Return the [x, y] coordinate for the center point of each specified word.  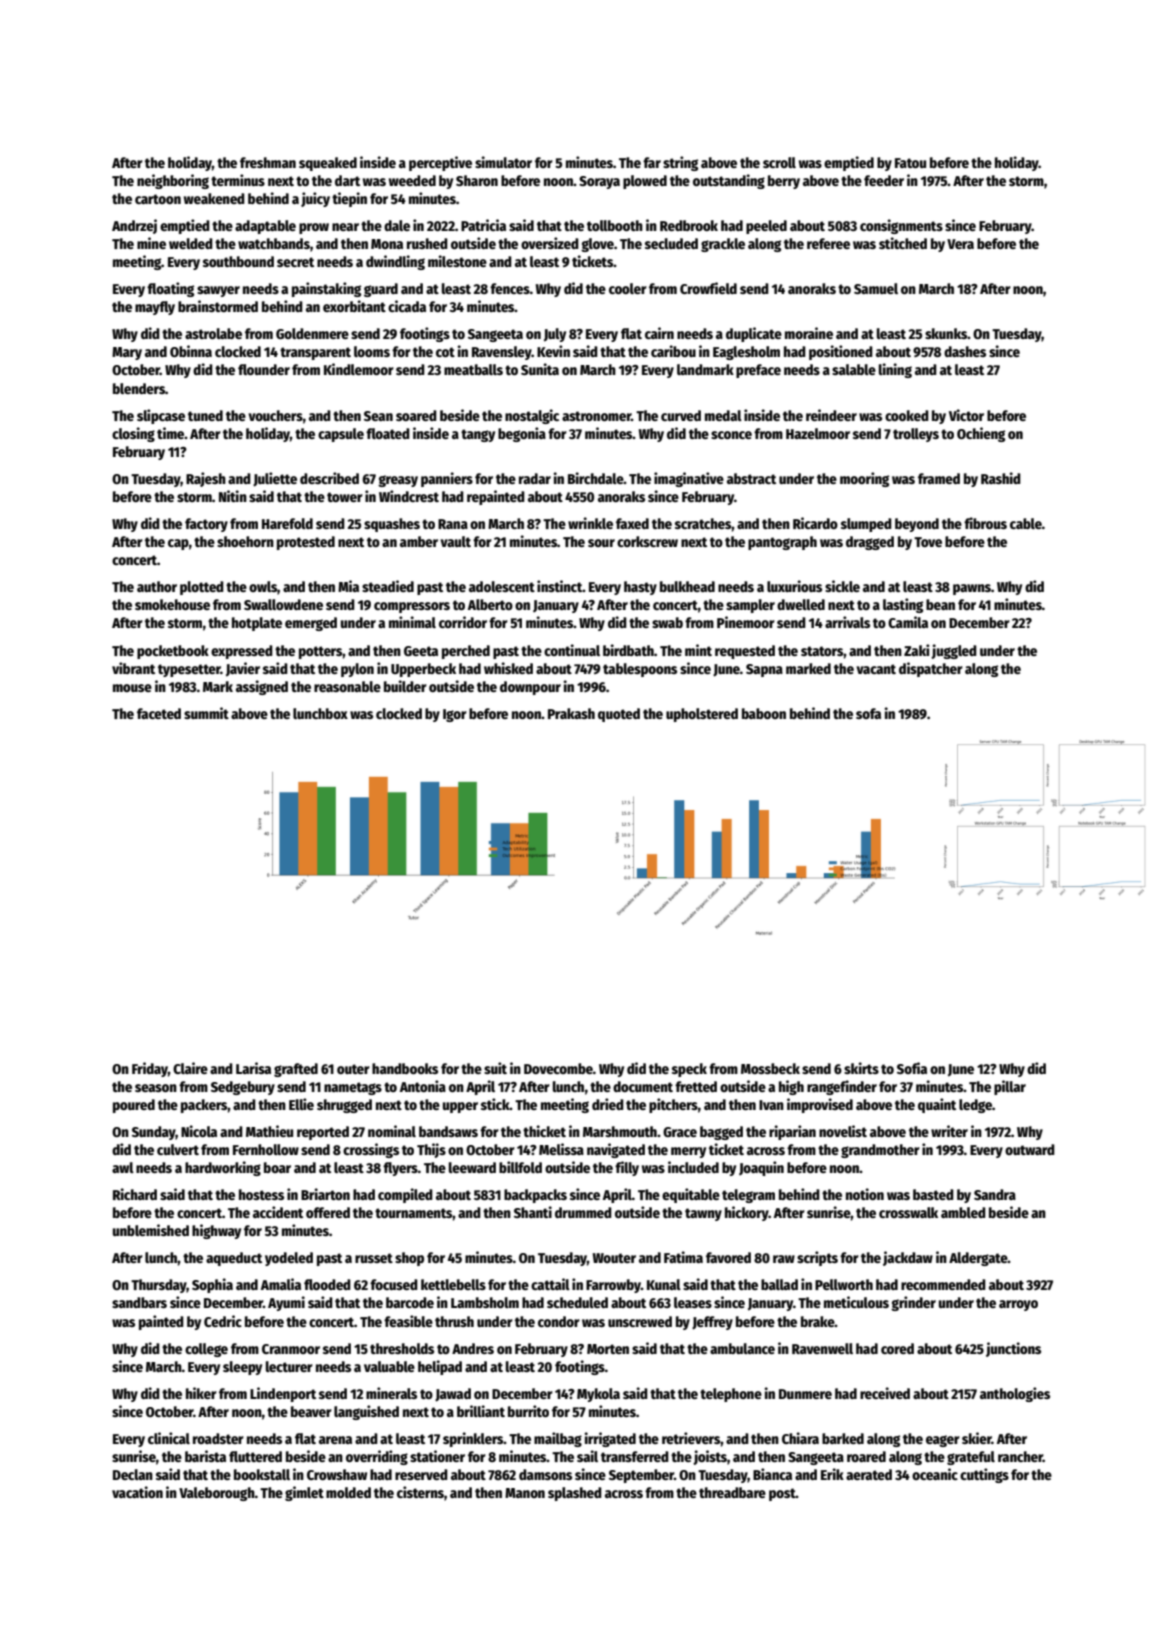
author [157, 586]
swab [667, 622]
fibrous [985, 523]
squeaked [328, 164]
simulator [503, 162]
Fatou [910, 163]
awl [123, 1167]
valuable [389, 1366]
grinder [913, 1303]
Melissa [561, 1149]
